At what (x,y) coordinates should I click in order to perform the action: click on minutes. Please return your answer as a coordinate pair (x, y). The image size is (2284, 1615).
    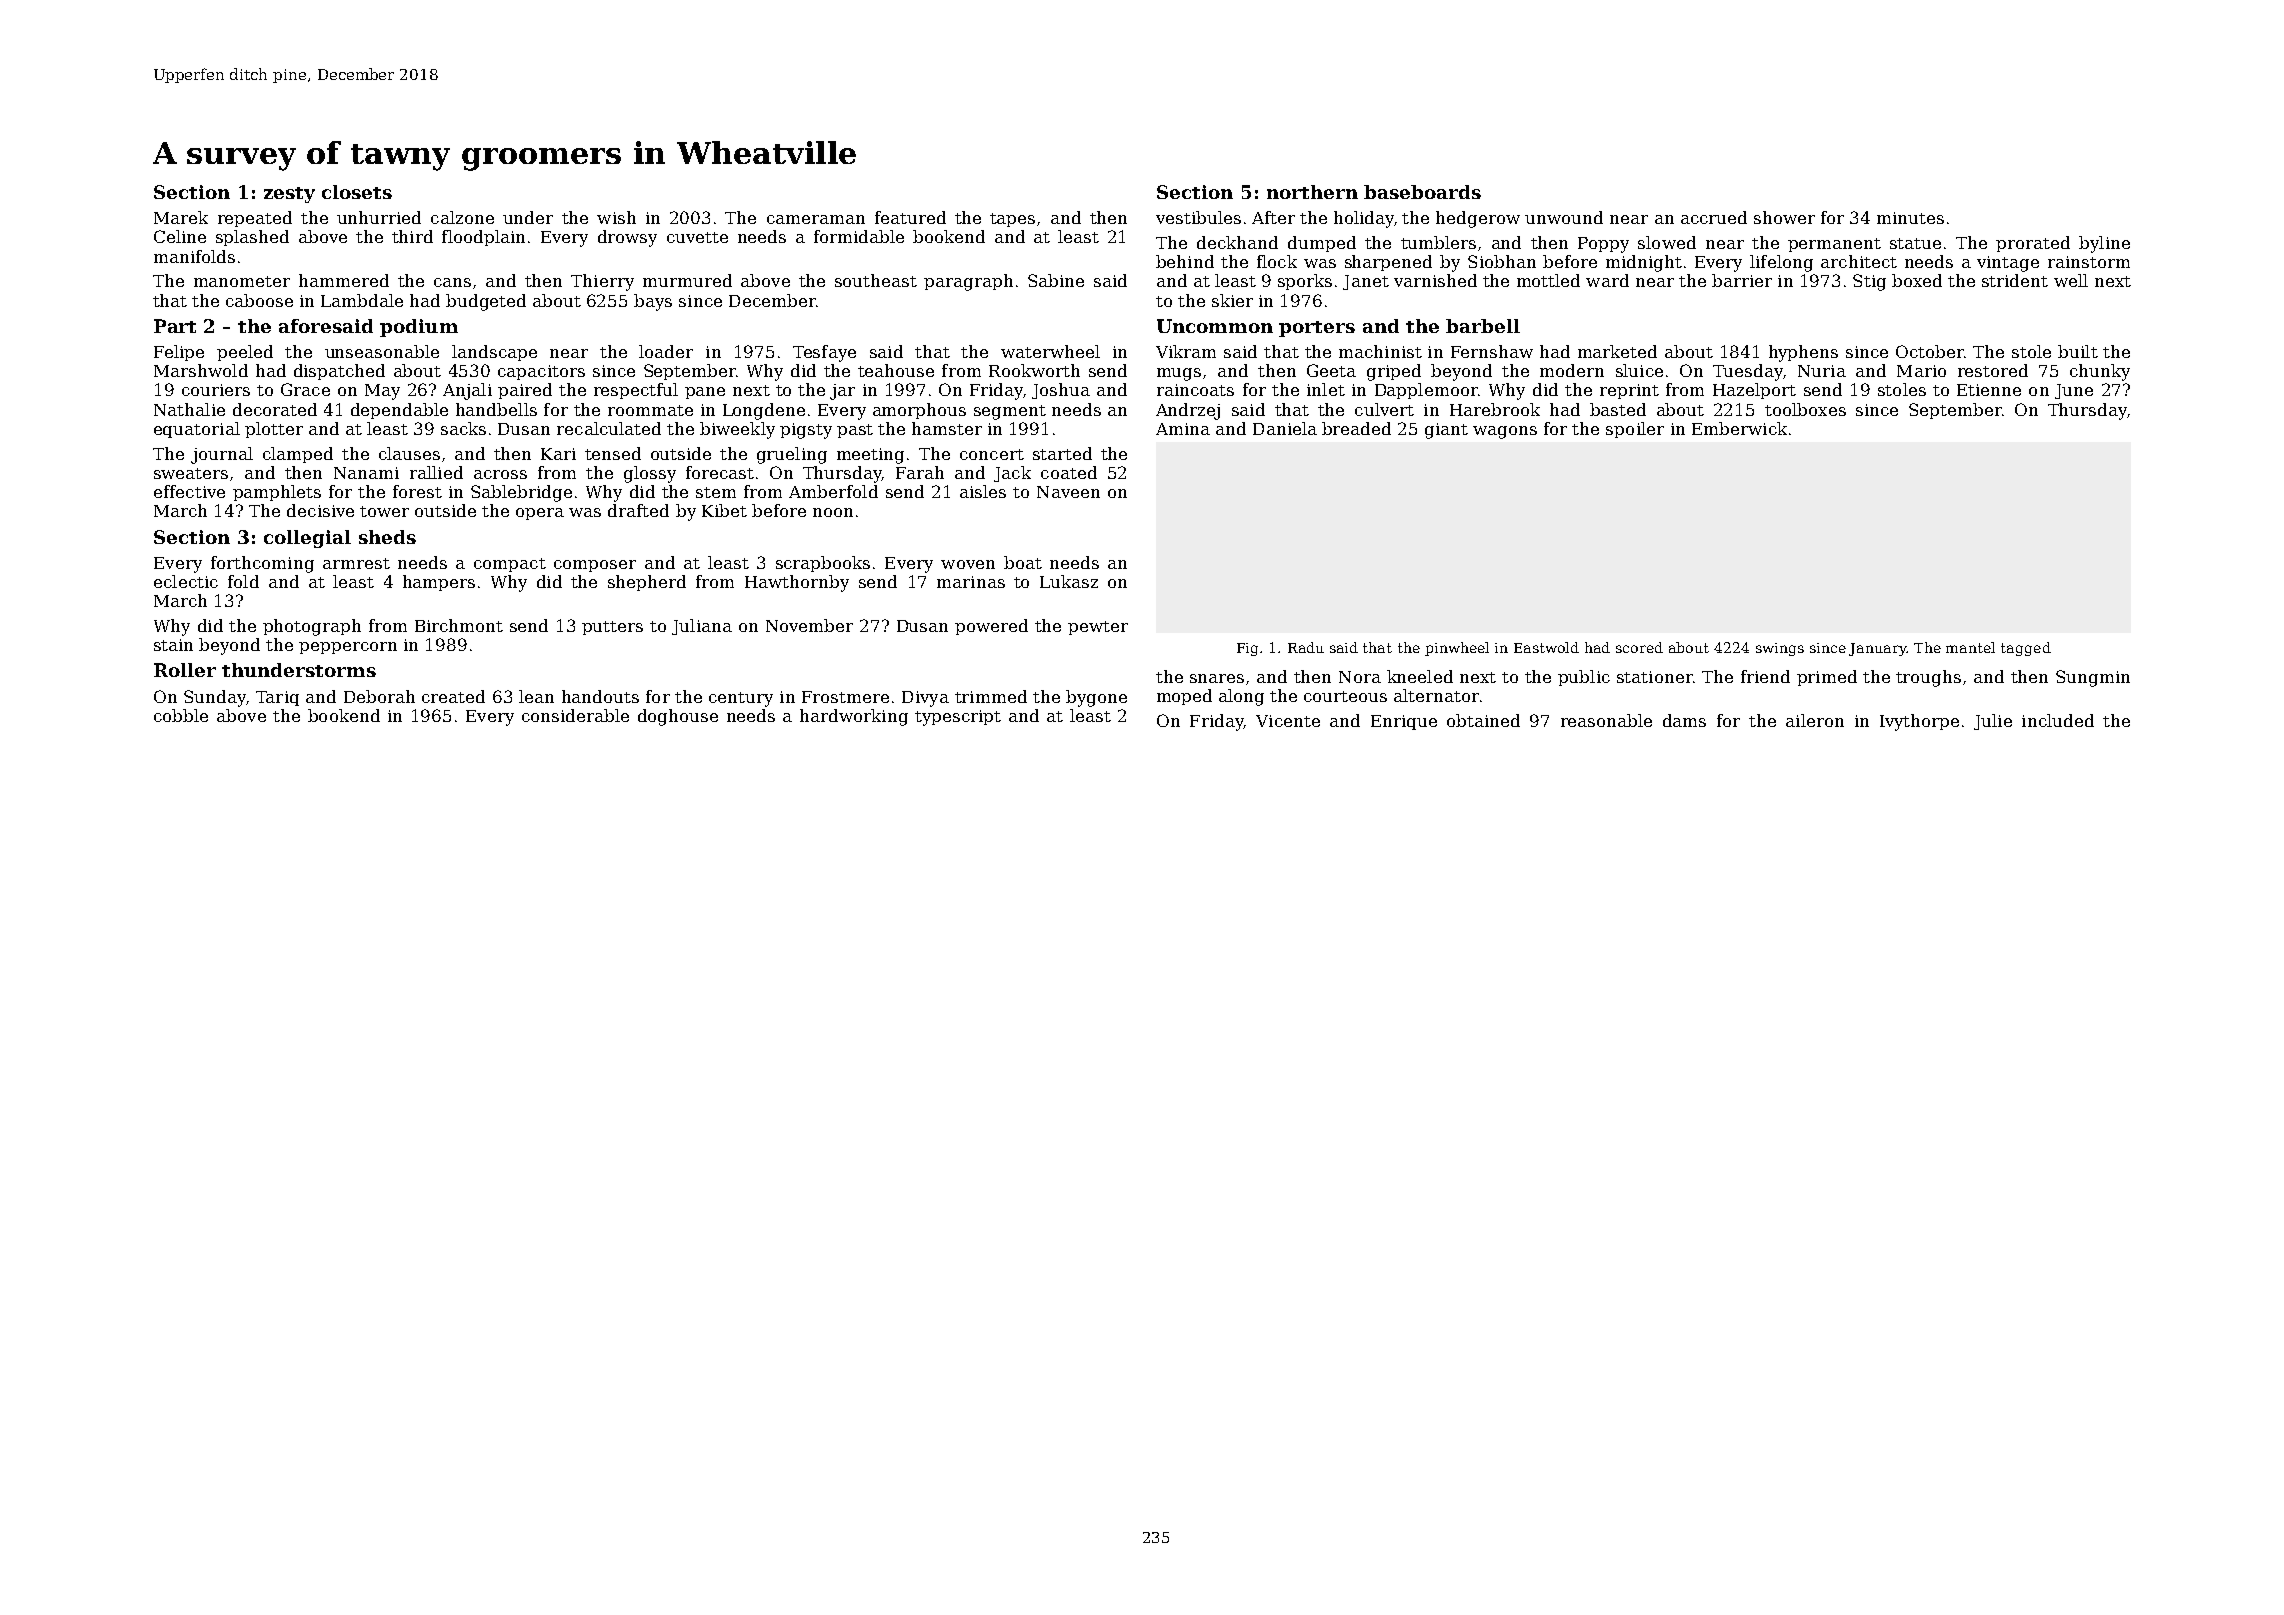
    Looking at the image, I should click on (1910, 218).
